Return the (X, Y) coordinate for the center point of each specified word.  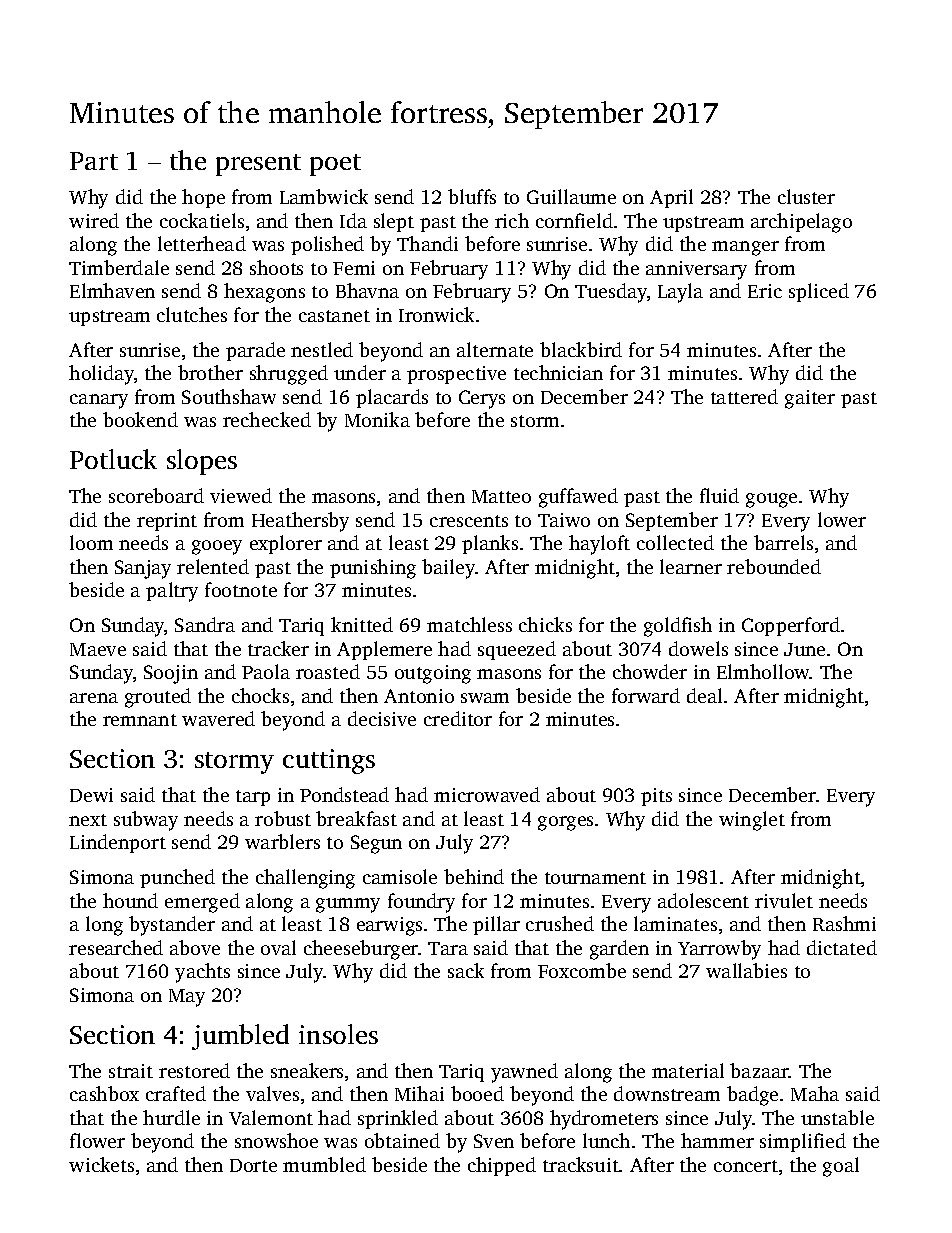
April (671, 198)
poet (335, 165)
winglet (752, 821)
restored (194, 1070)
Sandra (205, 624)
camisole (400, 876)
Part (94, 161)
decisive (382, 718)
